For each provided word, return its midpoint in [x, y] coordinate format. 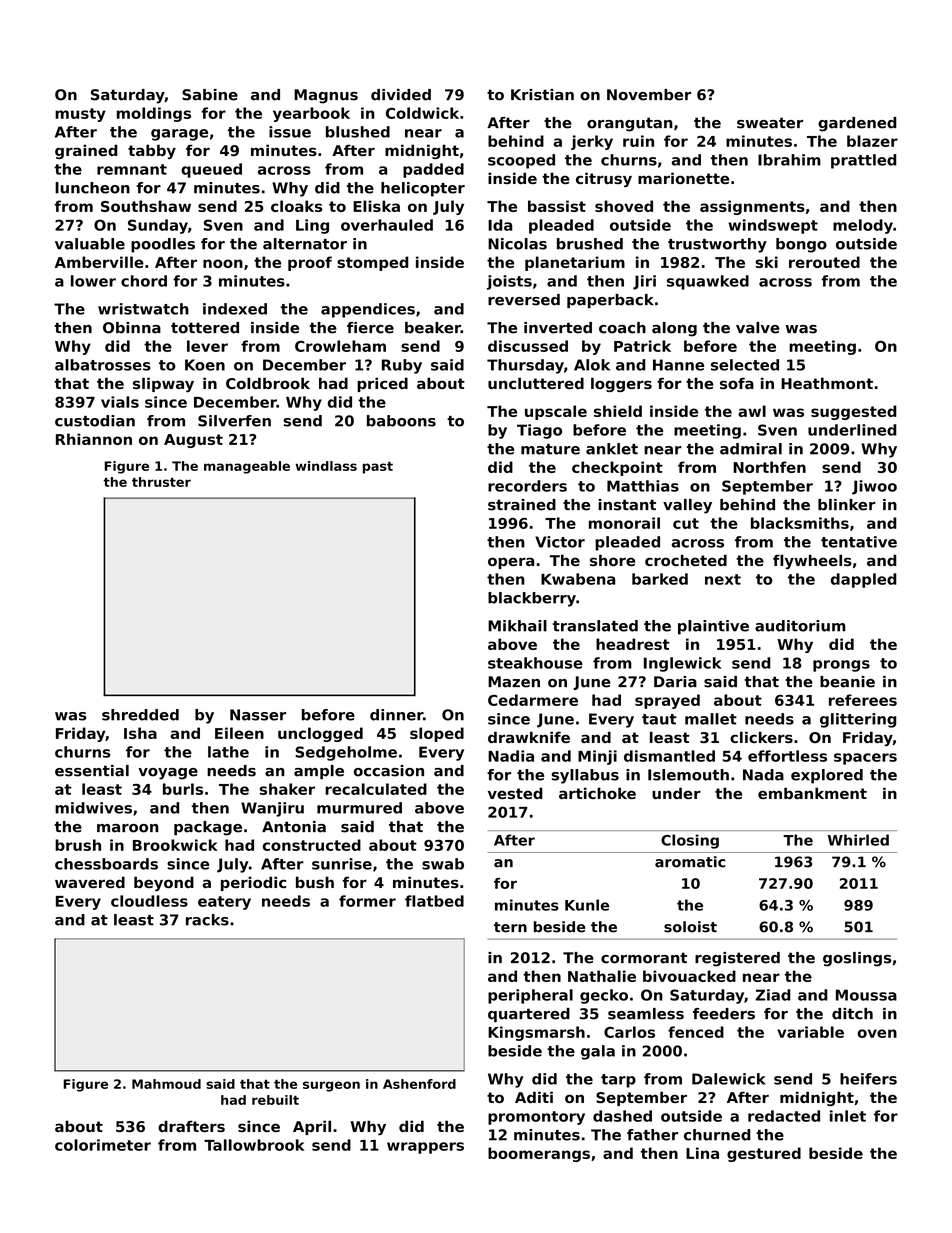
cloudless [149, 901]
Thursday [525, 366]
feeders [724, 1014]
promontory [536, 1118]
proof [310, 263]
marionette [683, 178]
